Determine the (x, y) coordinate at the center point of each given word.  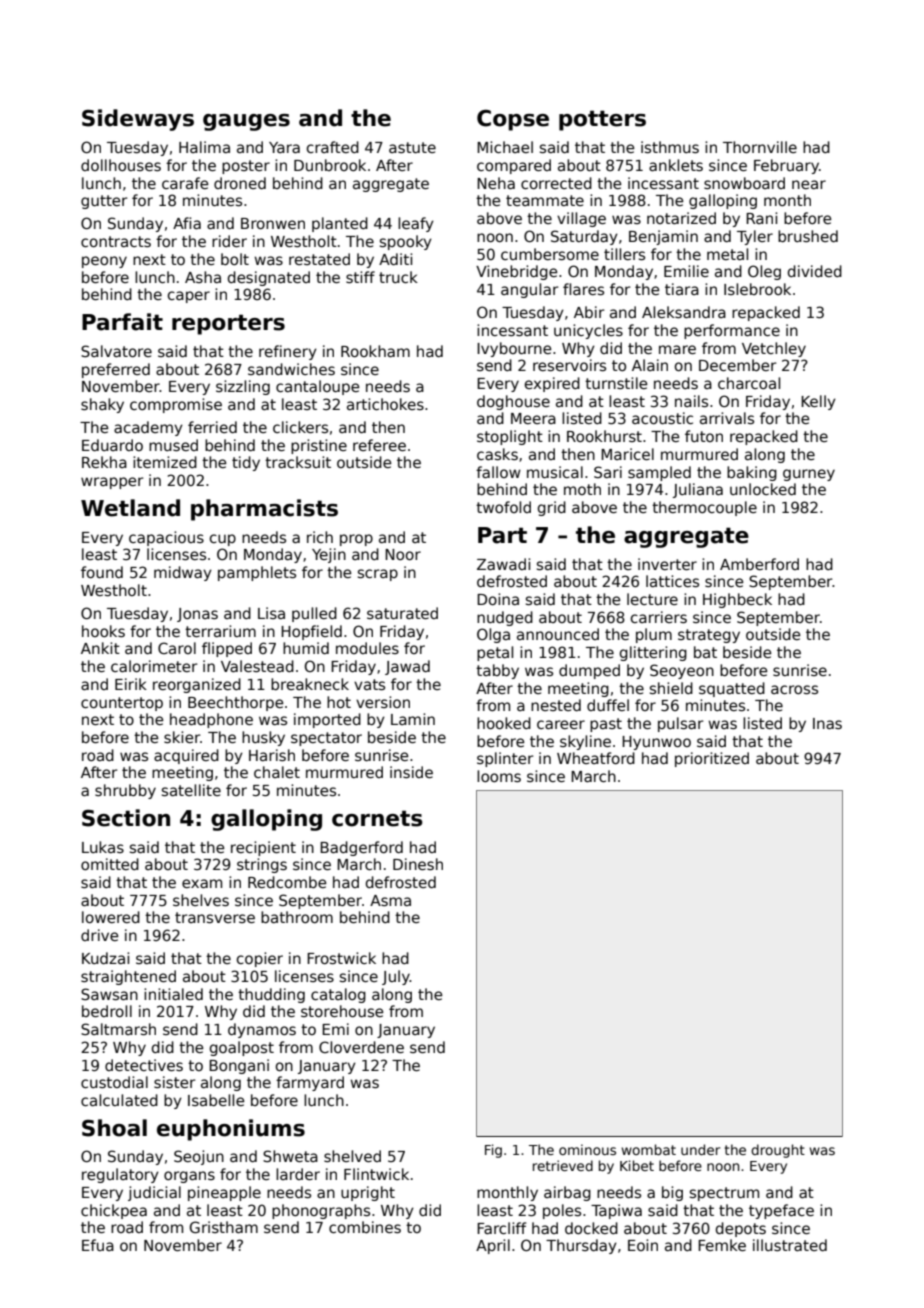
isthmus (670, 147)
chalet (277, 772)
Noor (403, 554)
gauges (246, 122)
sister (174, 1082)
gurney (809, 475)
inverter (667, 564)
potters (602, 120)
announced (558, 634)
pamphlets (257, 573)
